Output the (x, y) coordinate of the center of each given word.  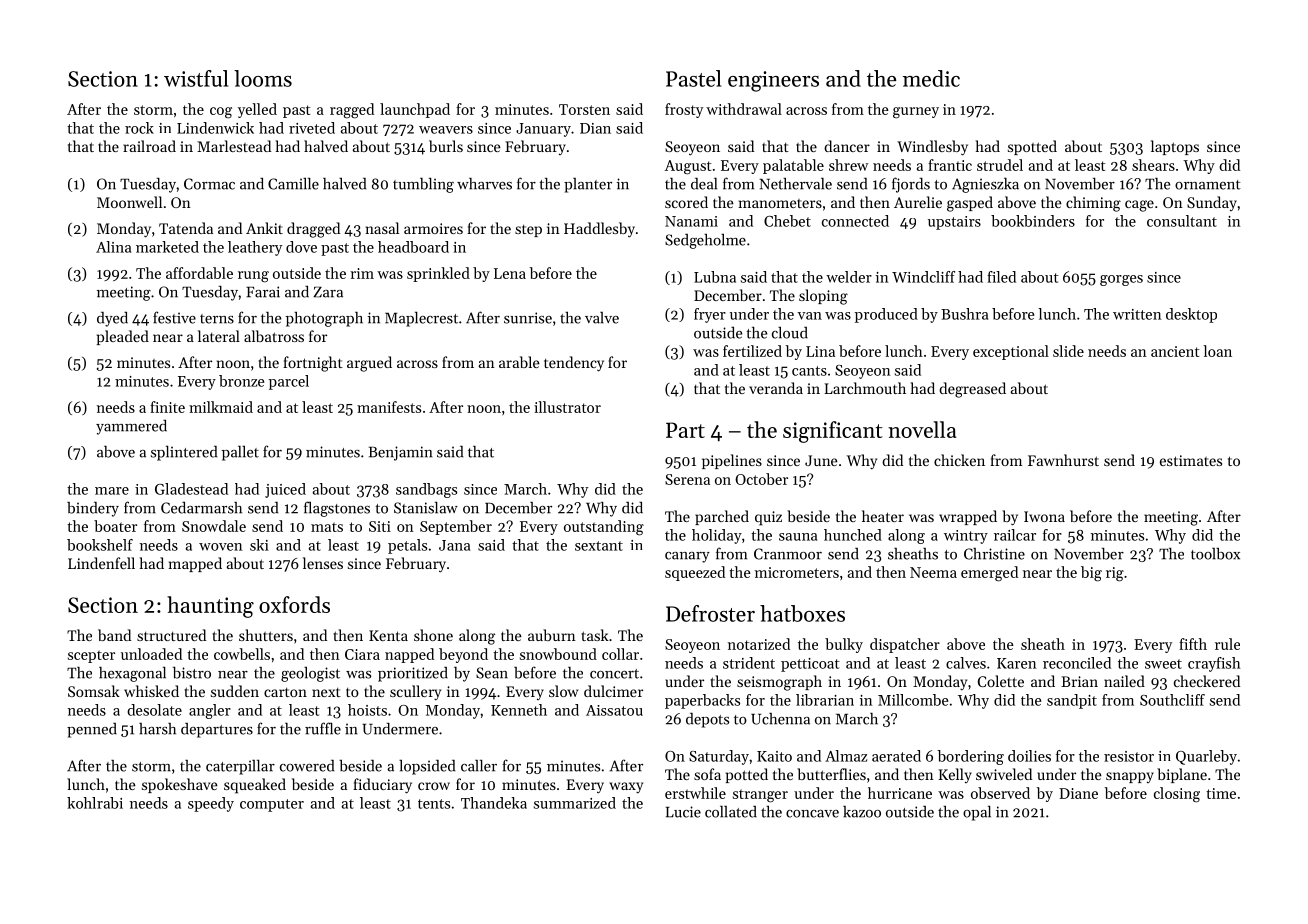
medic (931, 78)
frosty (684, 110)
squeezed (695, 573)
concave (812, 814)
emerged (989, 574)
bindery (93, 509)
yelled (257, 110)
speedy (211, 804)
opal (977, 813)
